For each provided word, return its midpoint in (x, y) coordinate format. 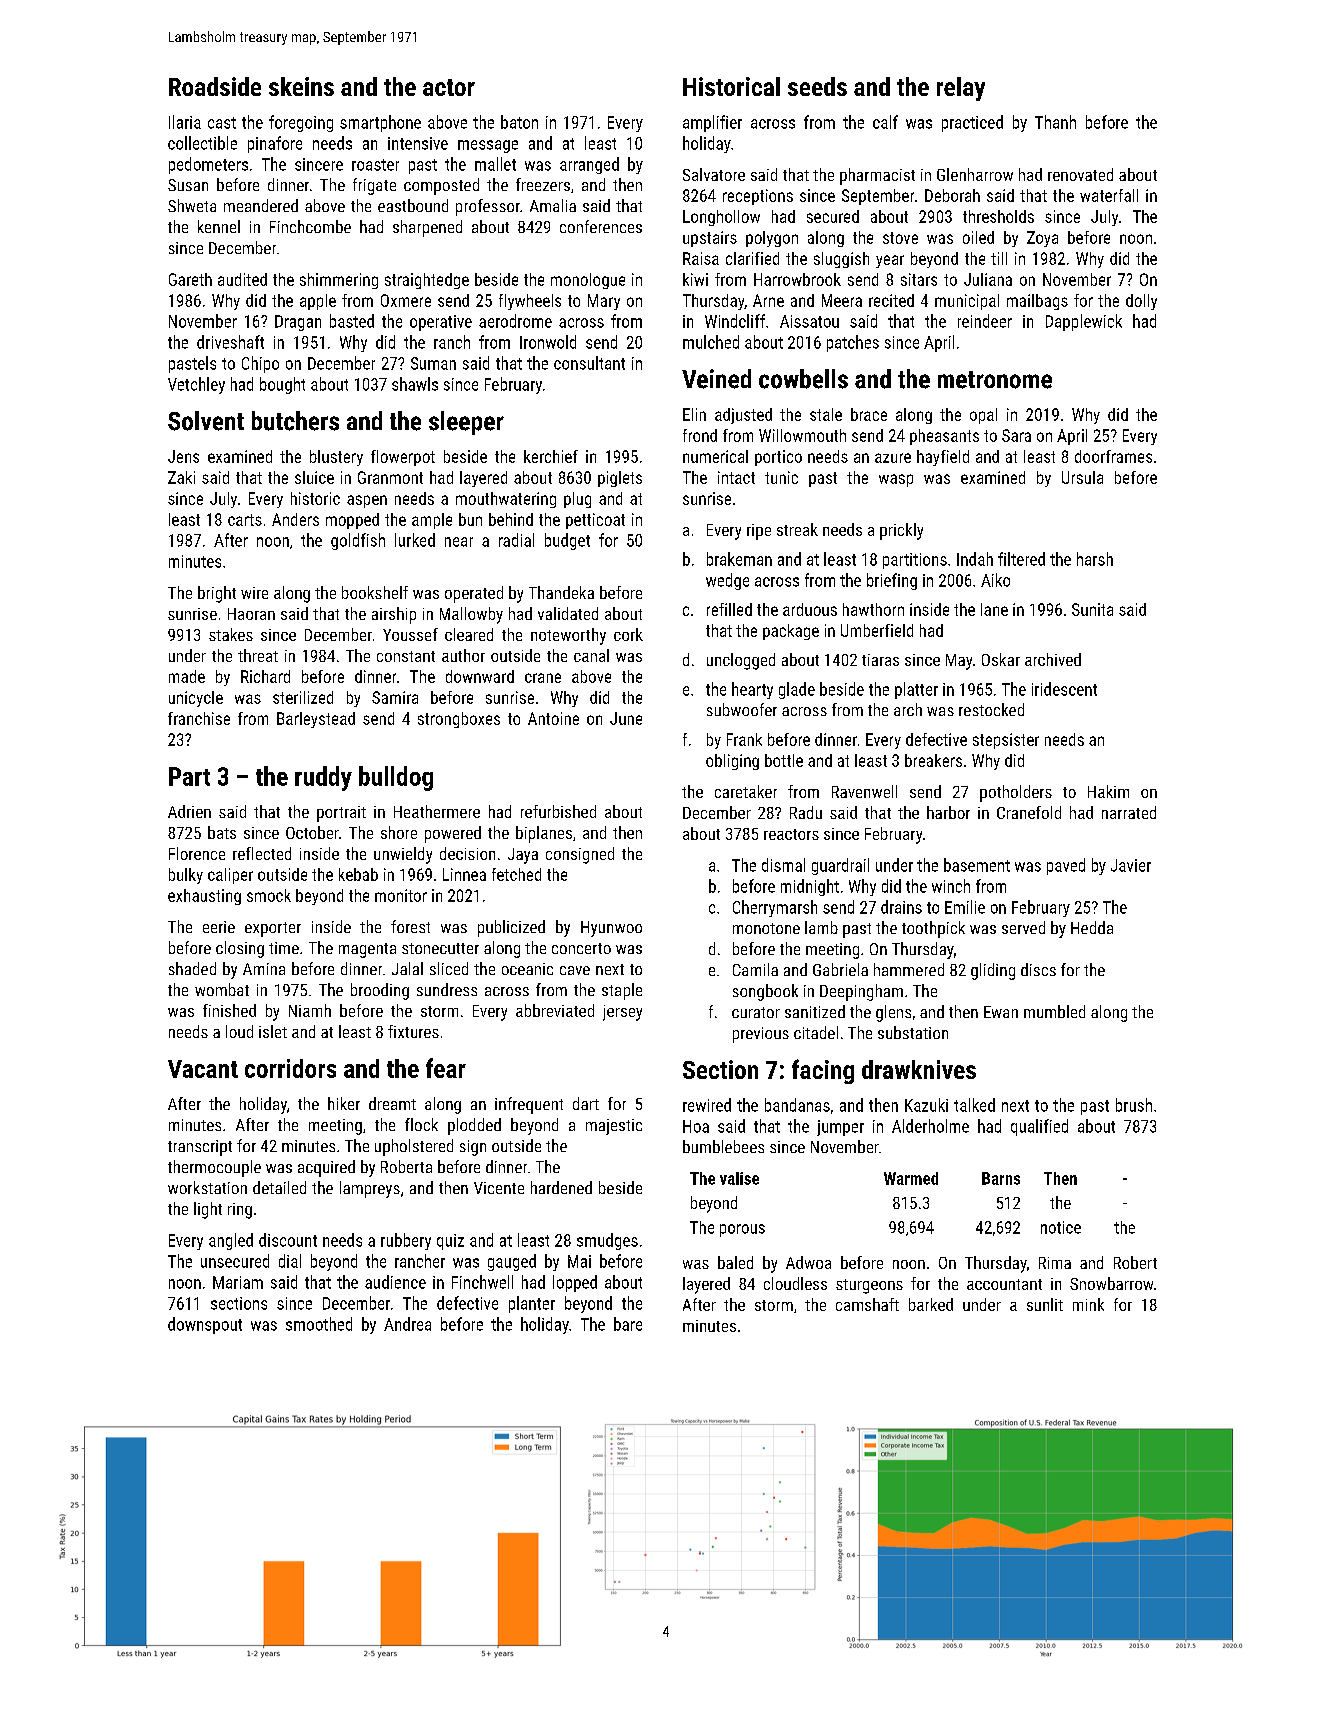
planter (532, 1304)
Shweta (192, 205)
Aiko (995, 580)
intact (736, 477)
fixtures (413, 1031)
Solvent (206, 421)
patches (853, 343)
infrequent (529, 1105)
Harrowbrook (797, 279)
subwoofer (742, 709)
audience (395, 1282)
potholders (1016, 793)
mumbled (1054, 1011)
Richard (265, 676)
